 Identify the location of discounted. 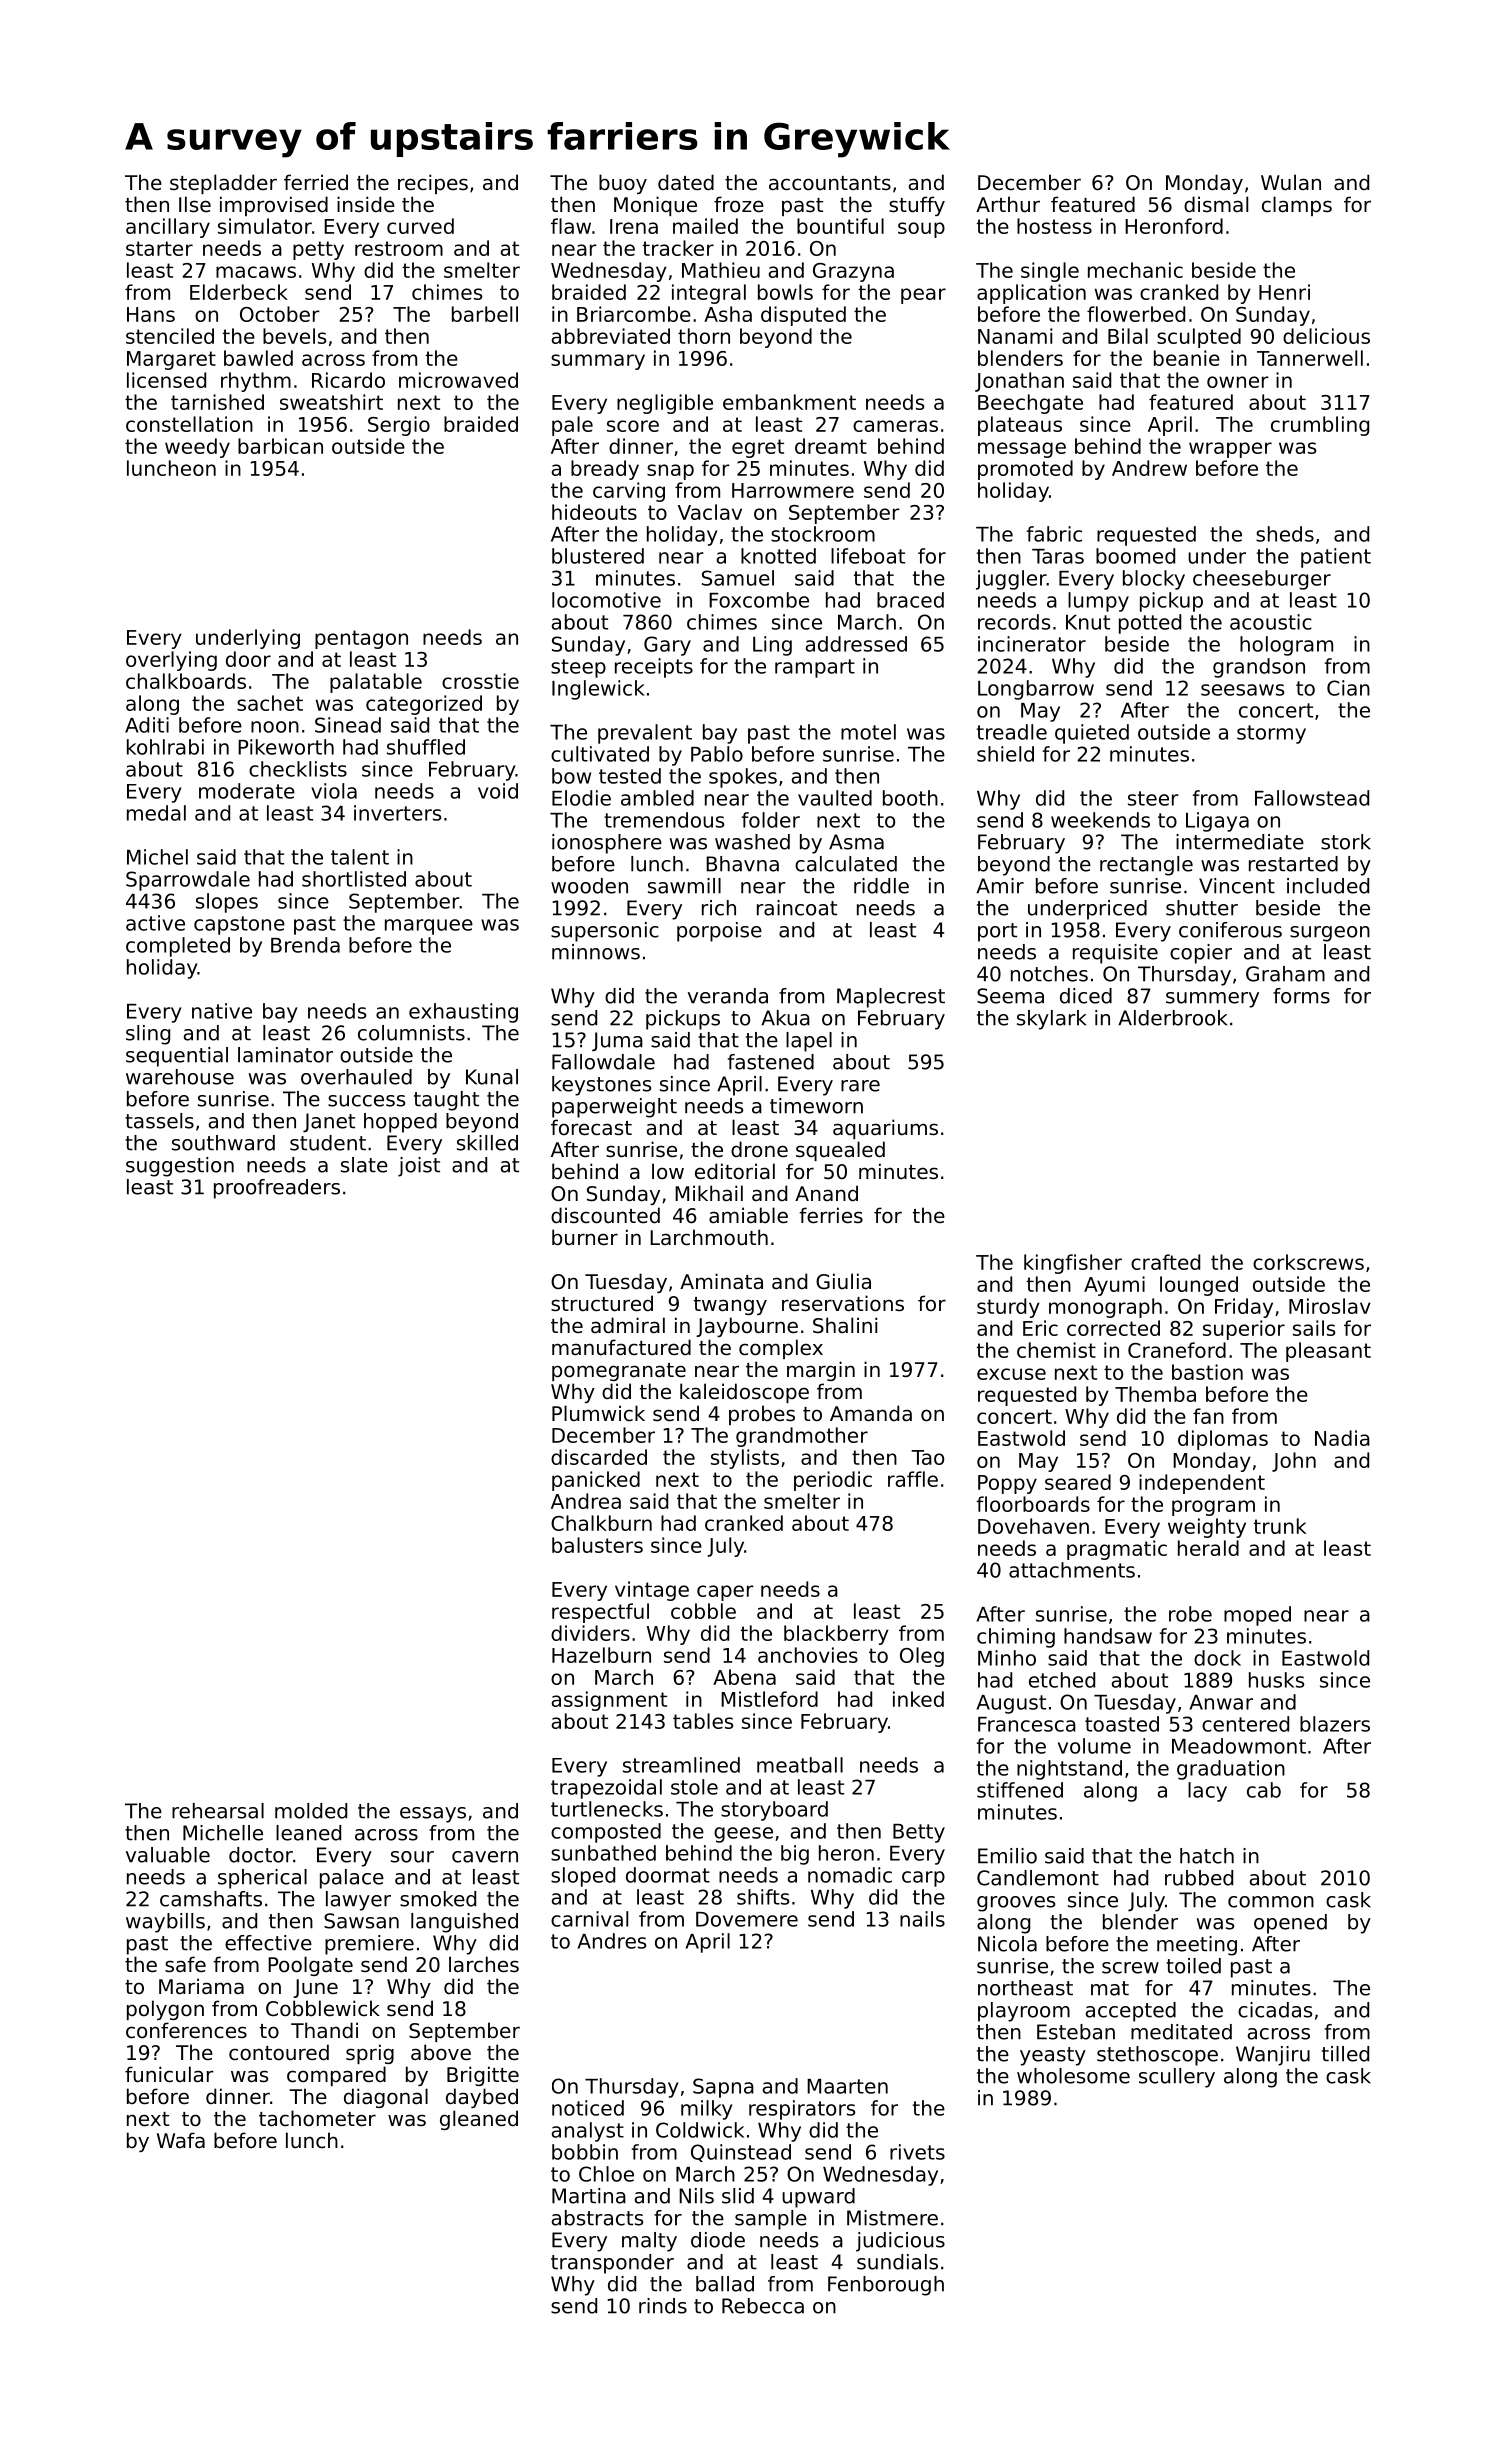
(605, 1215).
